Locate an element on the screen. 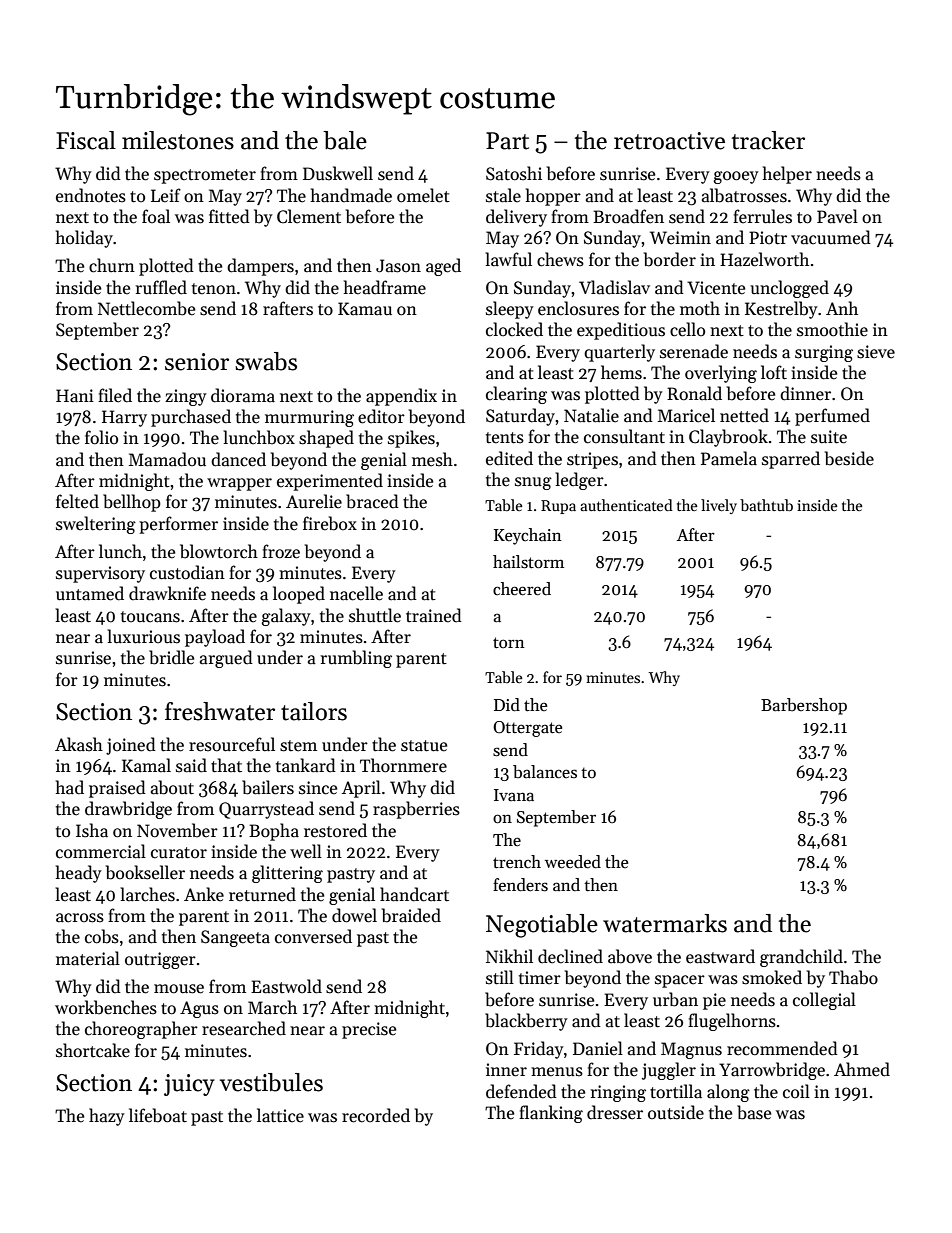 The height and width of the screenshot is (1233, 952). zingy is located at coordinates (186, 397).
